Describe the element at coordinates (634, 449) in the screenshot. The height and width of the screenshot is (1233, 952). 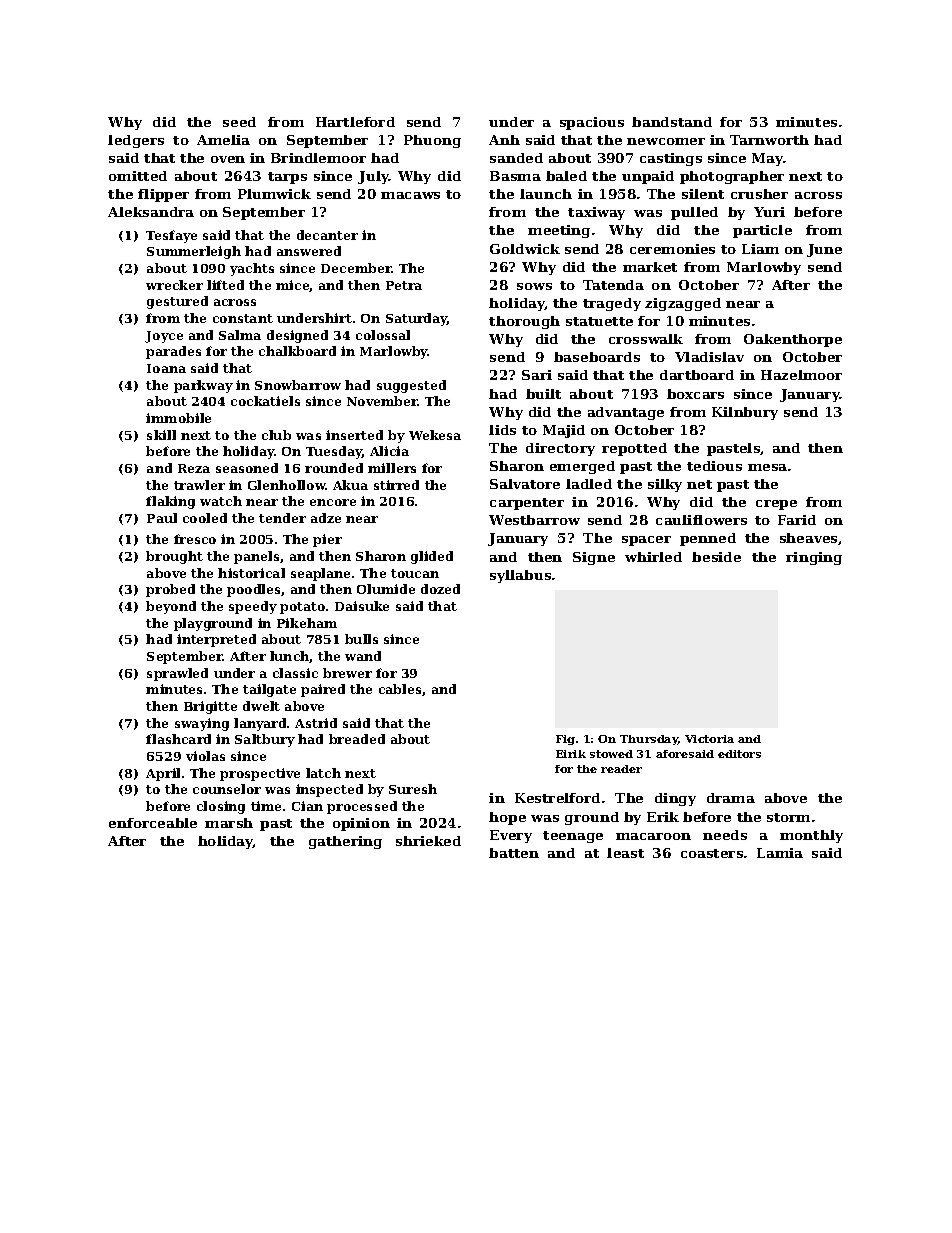
I see `repotted` at that location.
